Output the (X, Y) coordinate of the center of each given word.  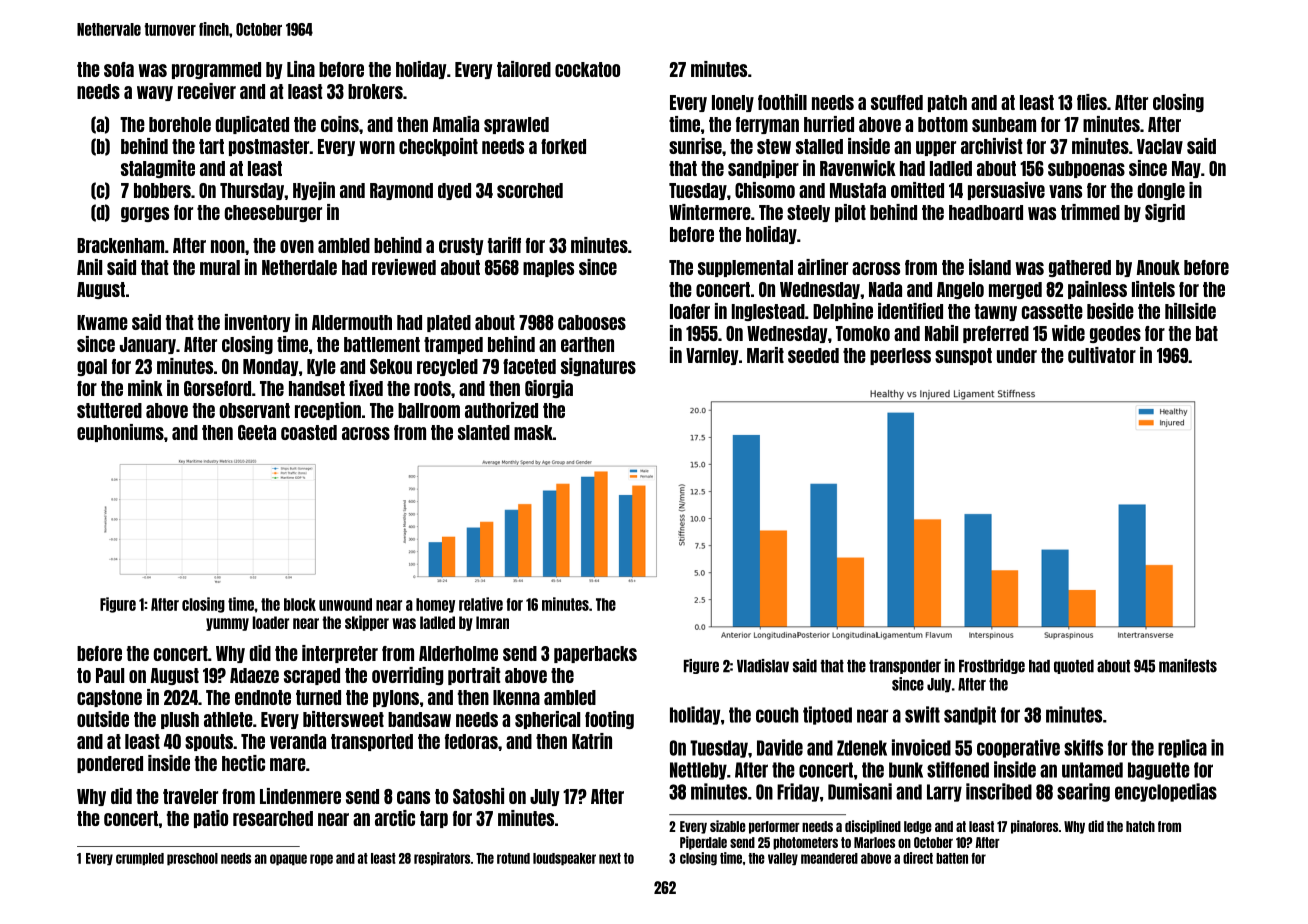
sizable (728, 826)
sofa (119, 69)
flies (1092, 102)
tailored (524, 69)
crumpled (140, 859)
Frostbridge (992, 666)
